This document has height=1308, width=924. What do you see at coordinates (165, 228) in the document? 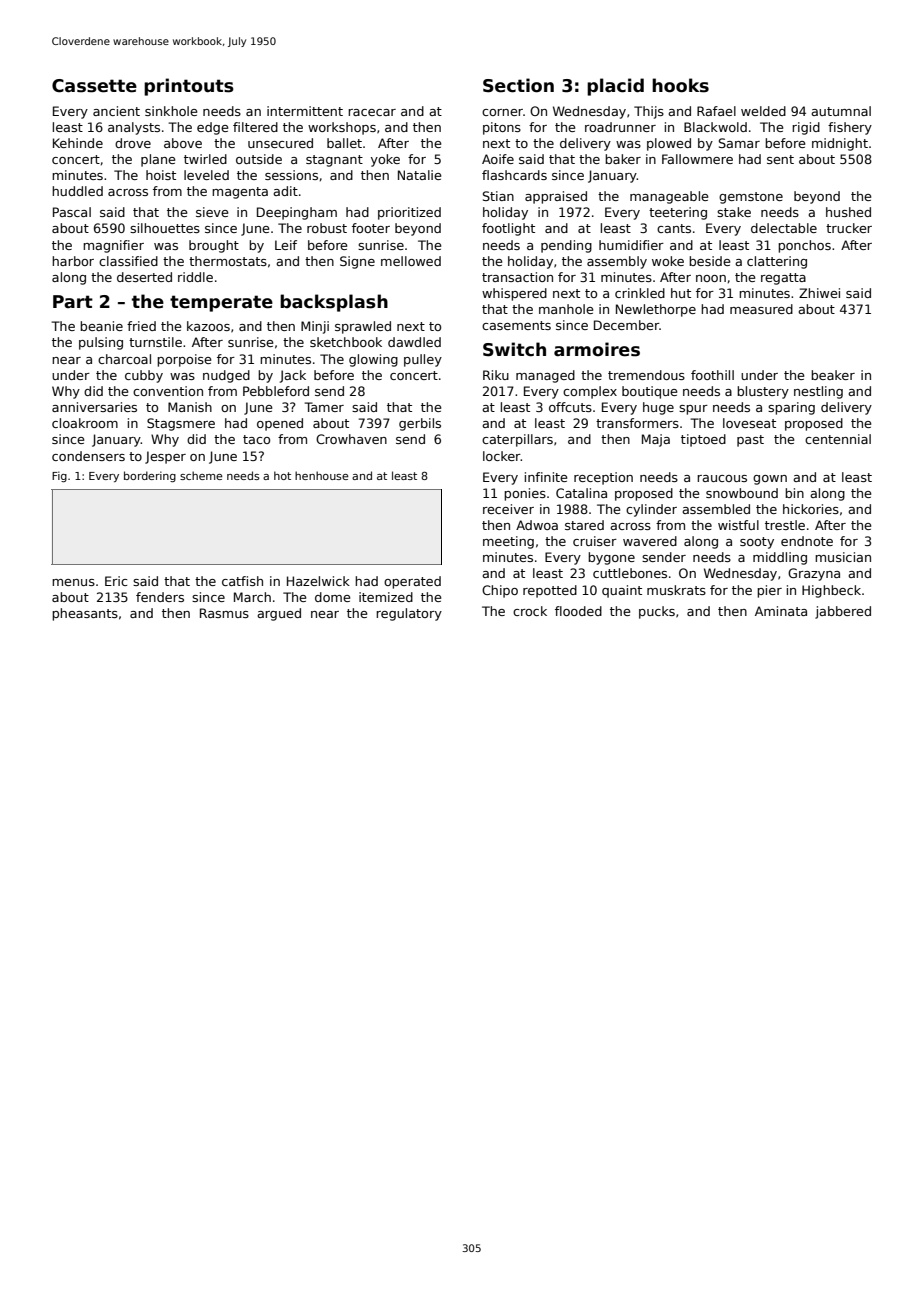
I see `silhouettes` at bounding box center [165, 228].
